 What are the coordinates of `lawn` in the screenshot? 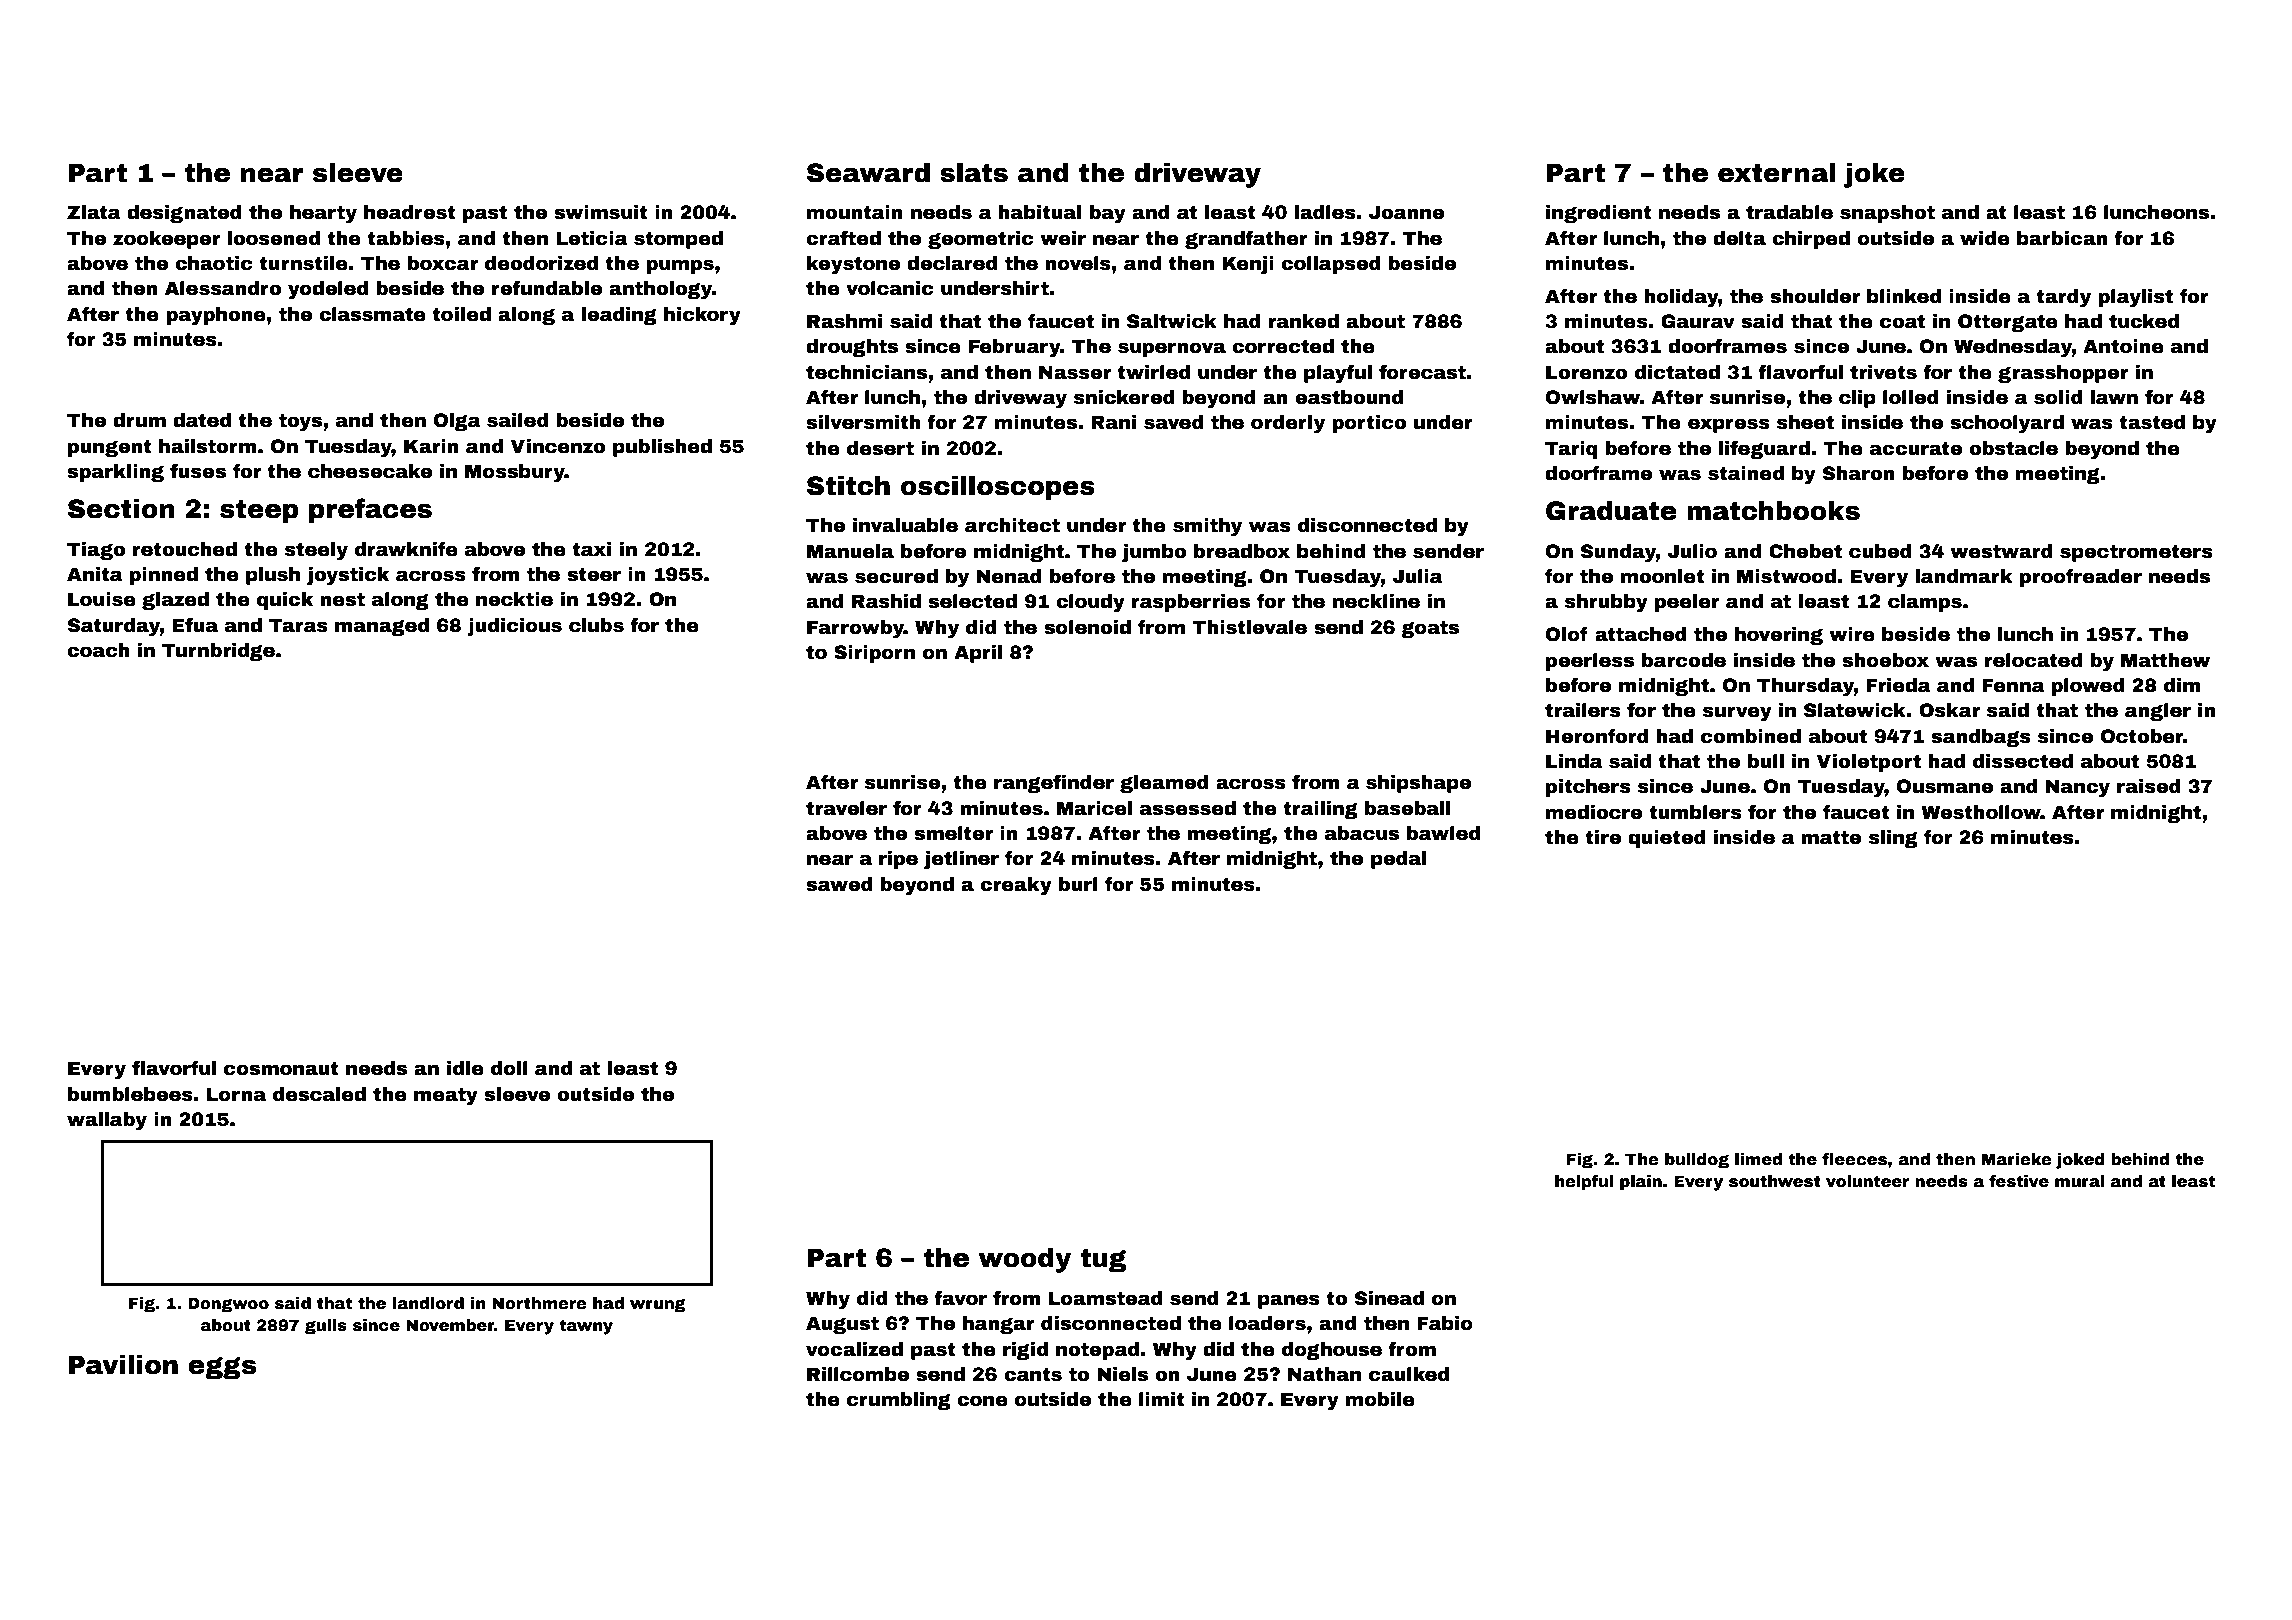 It's located at (2114, 397).
